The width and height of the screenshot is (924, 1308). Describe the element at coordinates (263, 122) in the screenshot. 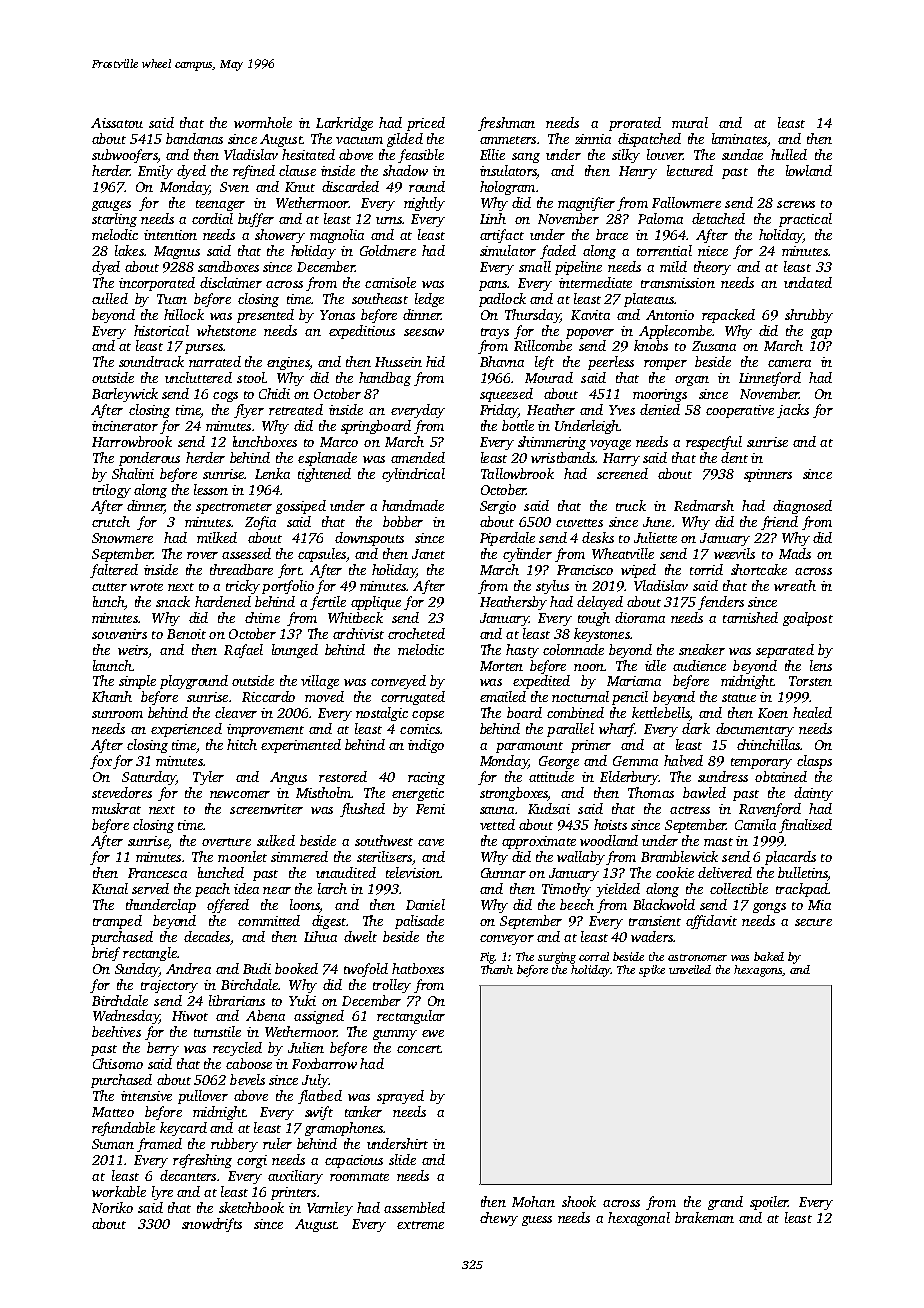

I see `wormhole` at that location.
